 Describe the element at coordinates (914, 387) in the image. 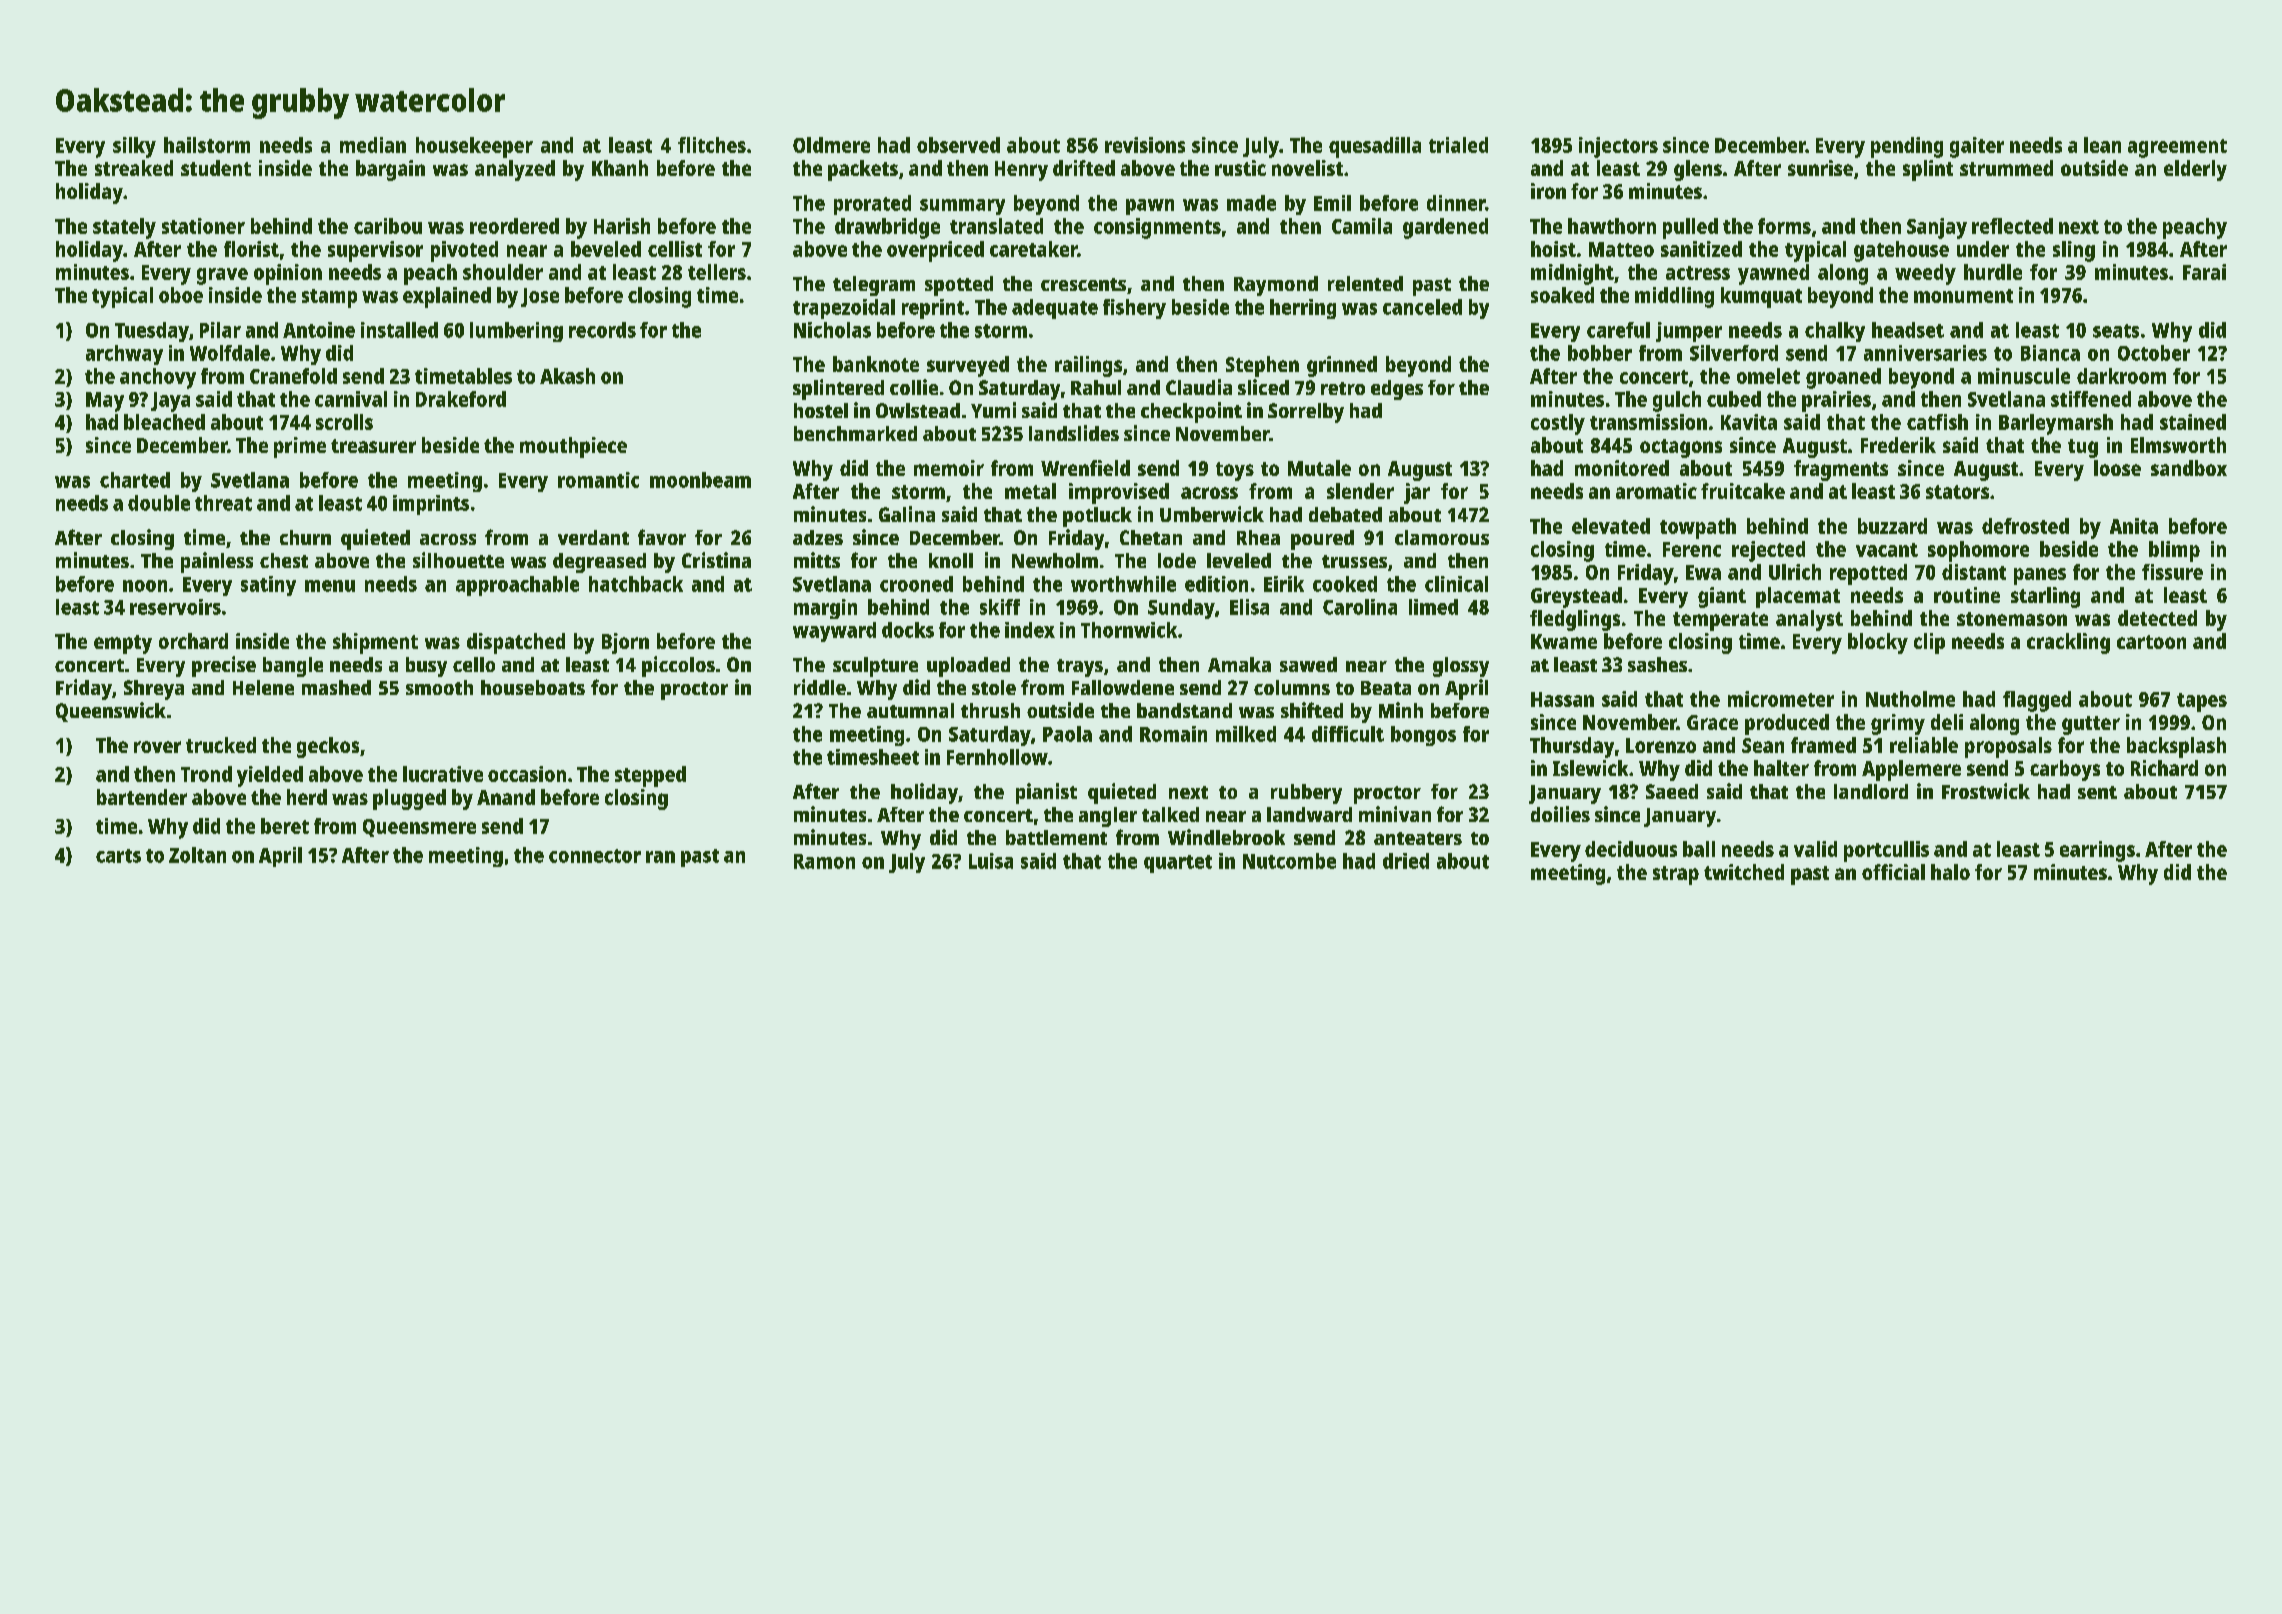

I see `collie` at that location.
